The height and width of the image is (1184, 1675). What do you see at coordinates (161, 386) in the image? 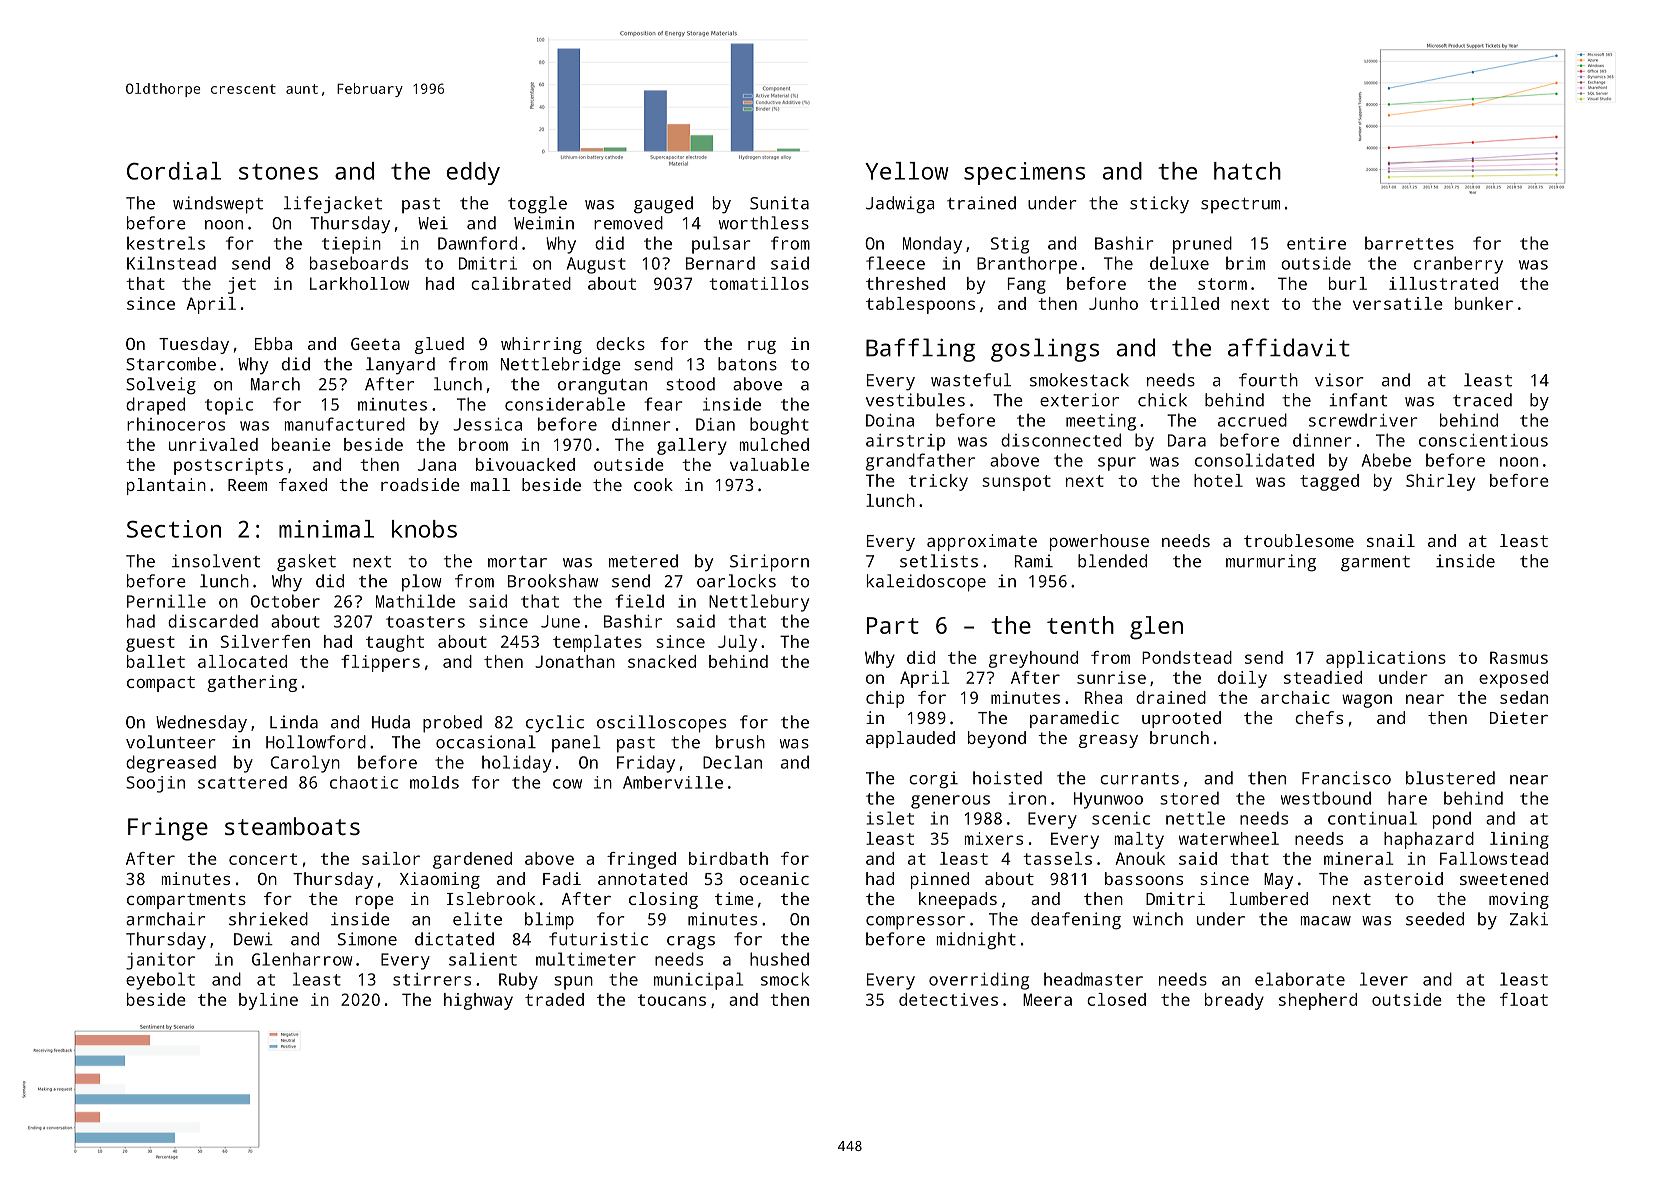
I see `Solveig` at bounding box center [161, 386].
